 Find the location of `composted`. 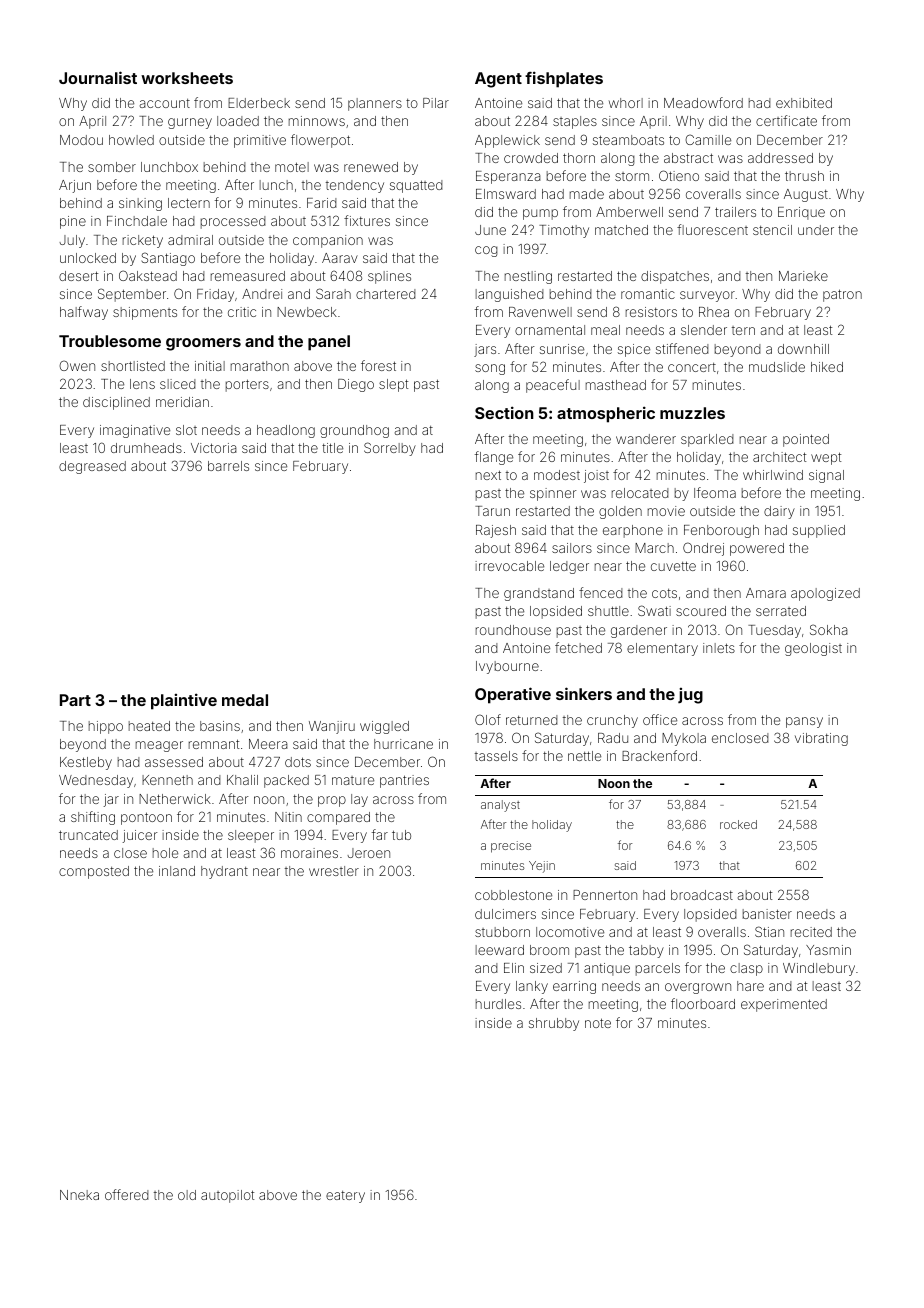

composted is located at coordinates (94, 872).
